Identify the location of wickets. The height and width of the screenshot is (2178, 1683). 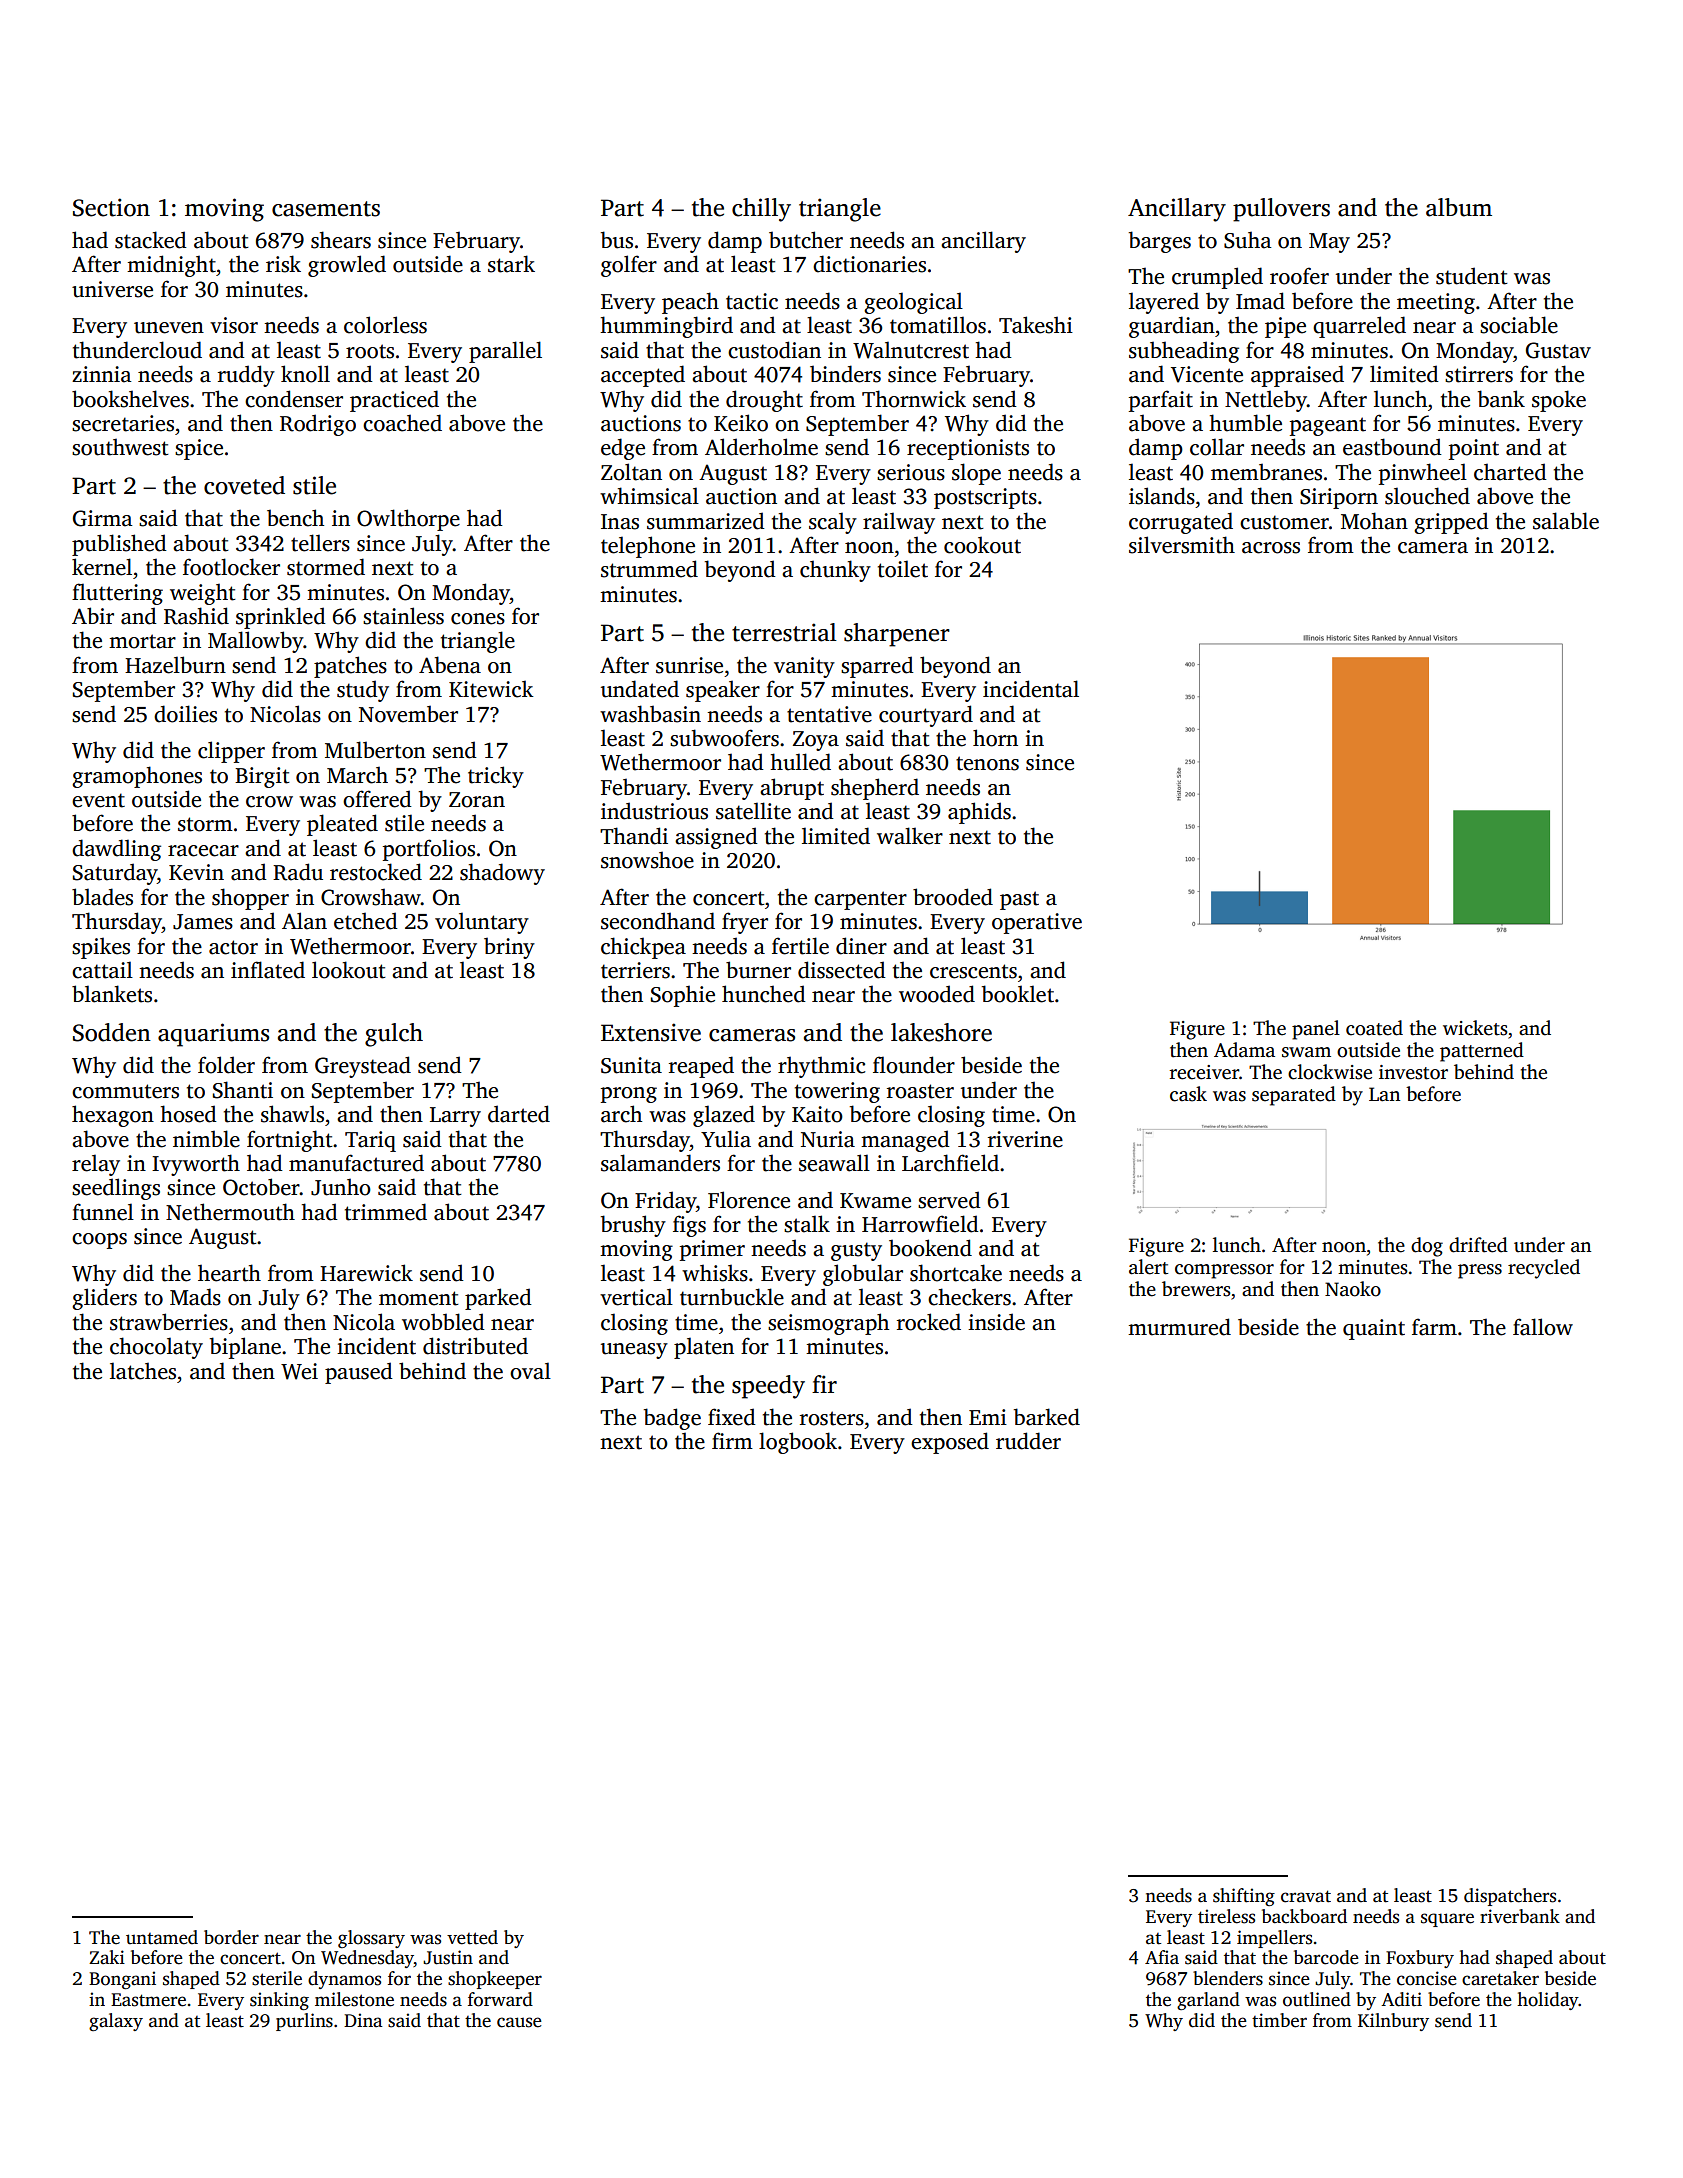
(1475, 1028).
